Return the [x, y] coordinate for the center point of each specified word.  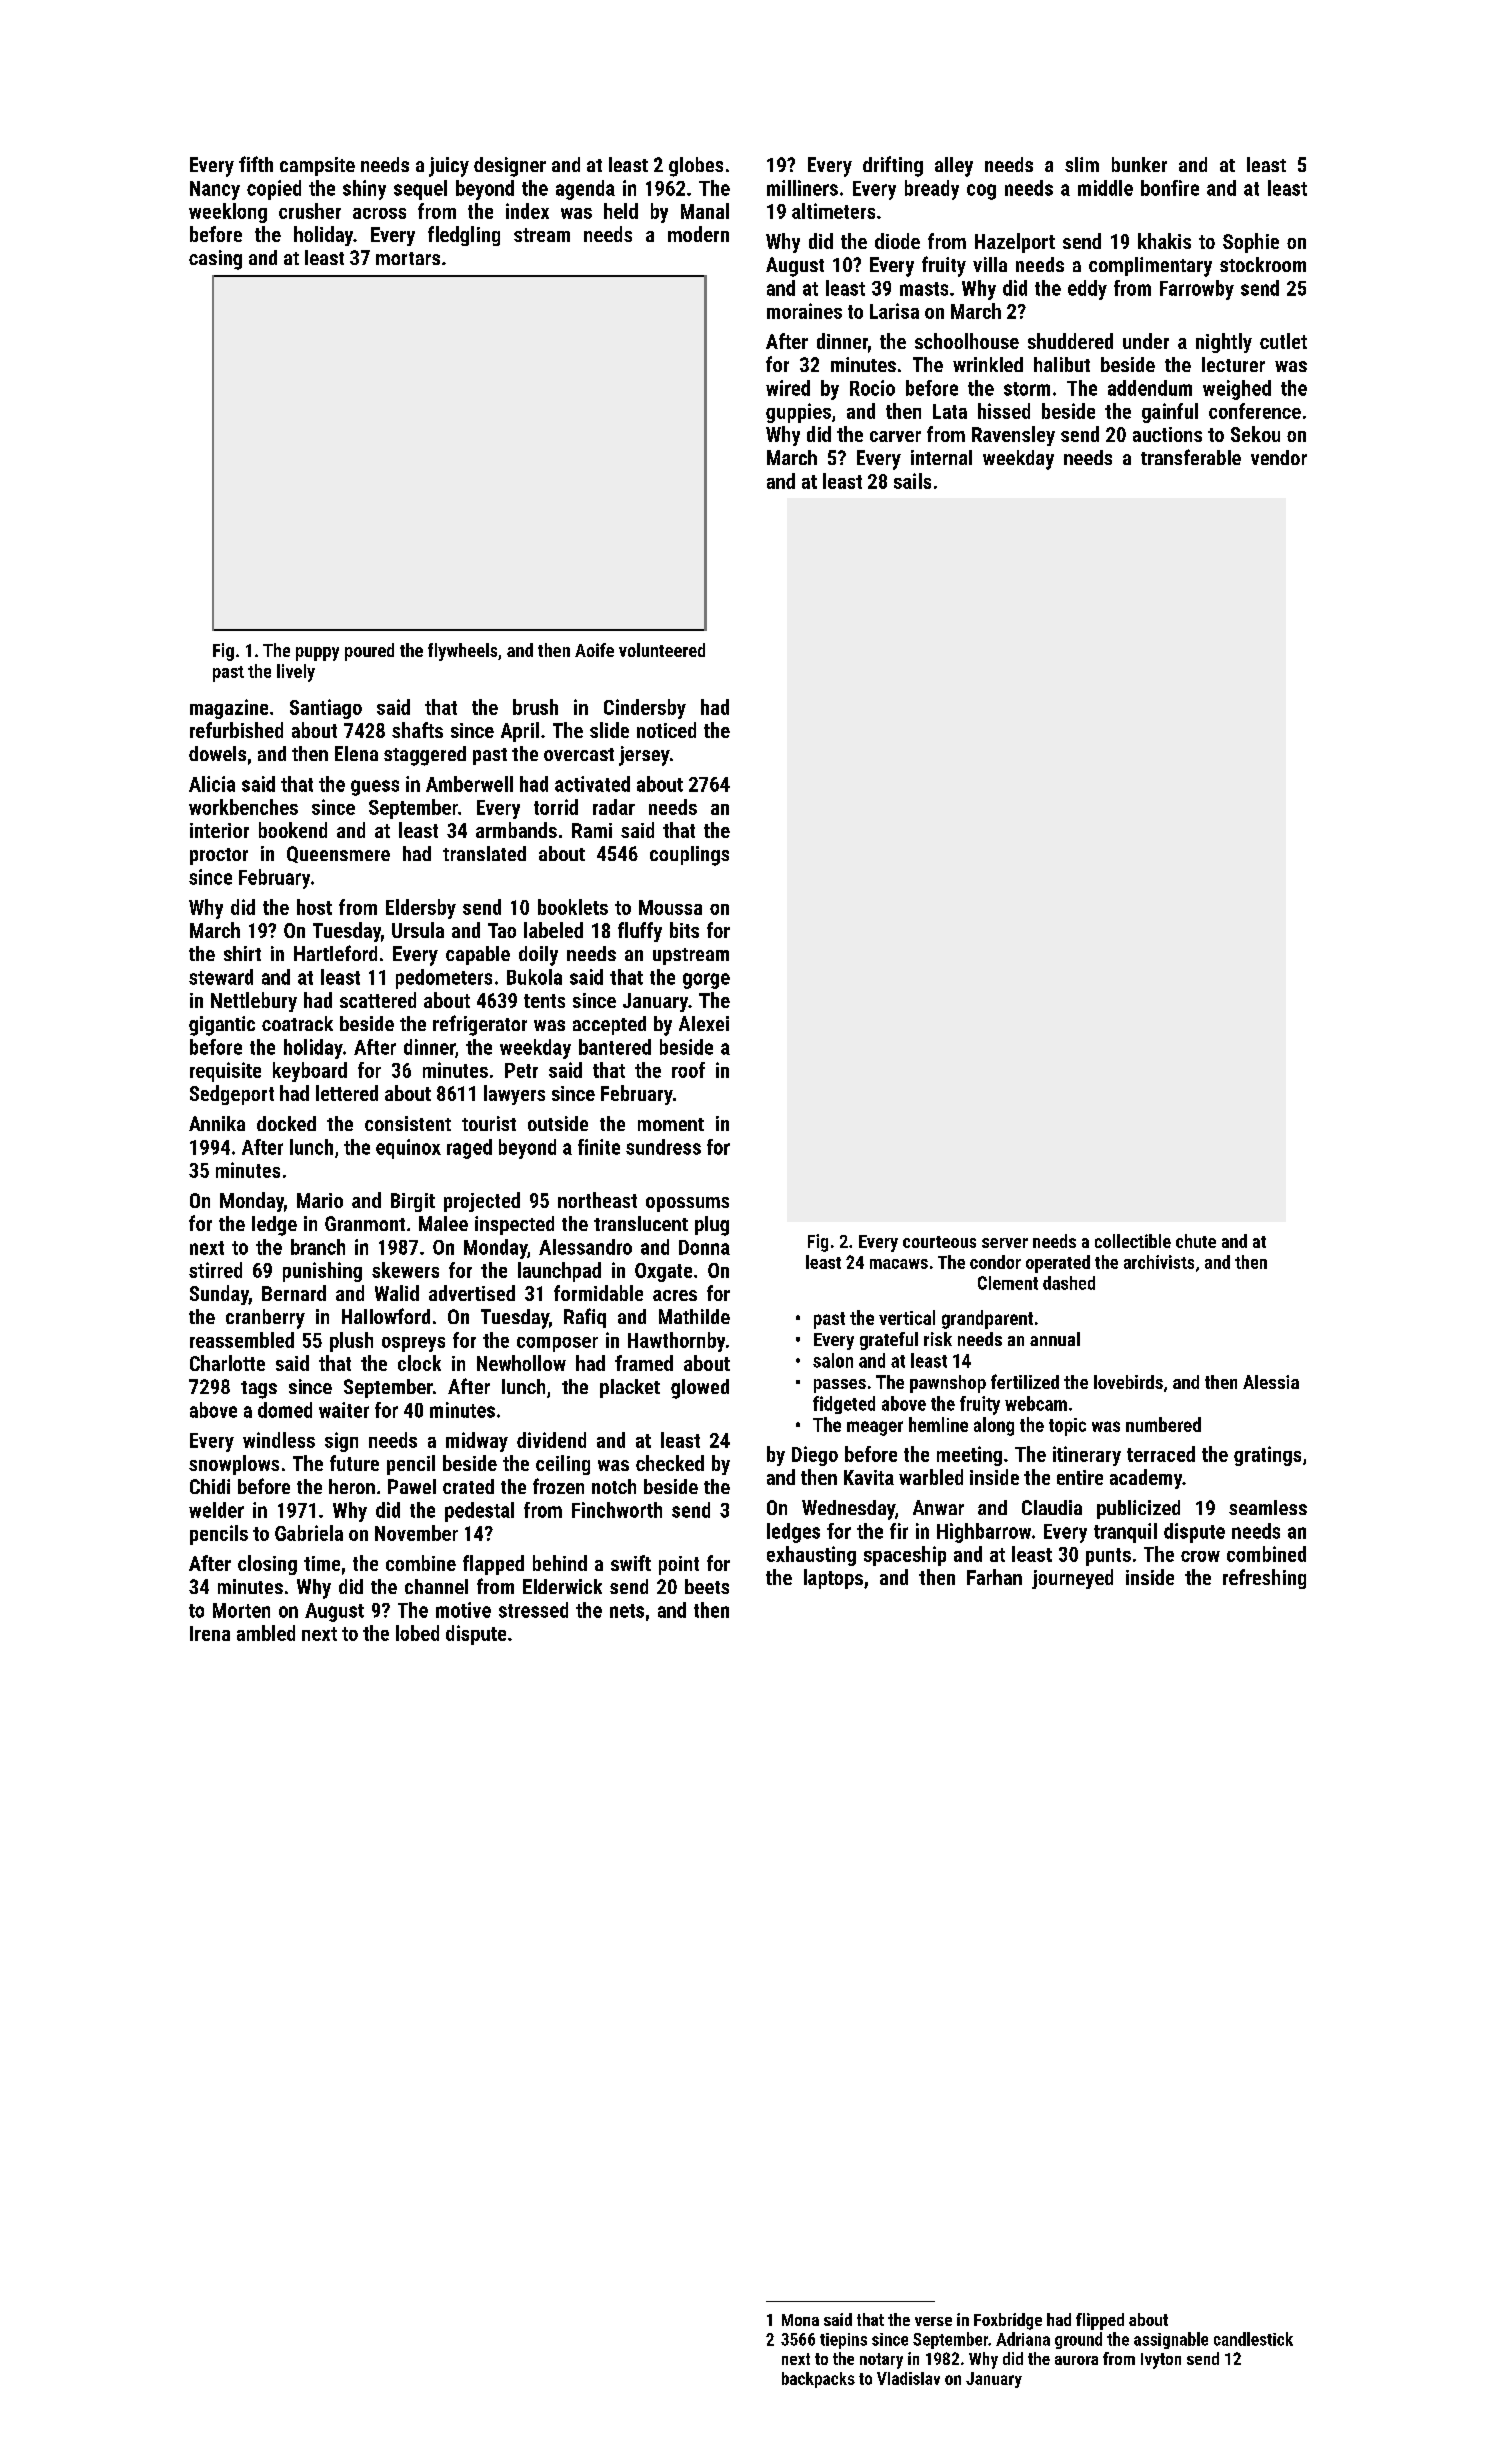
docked [286, 1123]
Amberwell [469, 784]
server [1005, 1243]
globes [696, 167]
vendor [1279, 457]
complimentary [1150, 267]
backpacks [818, 2380]
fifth [256, 164]
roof [688, 1070]
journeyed [1072, 1579]
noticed [666, 730]
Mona [800, 2320]
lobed [417, 1633]
